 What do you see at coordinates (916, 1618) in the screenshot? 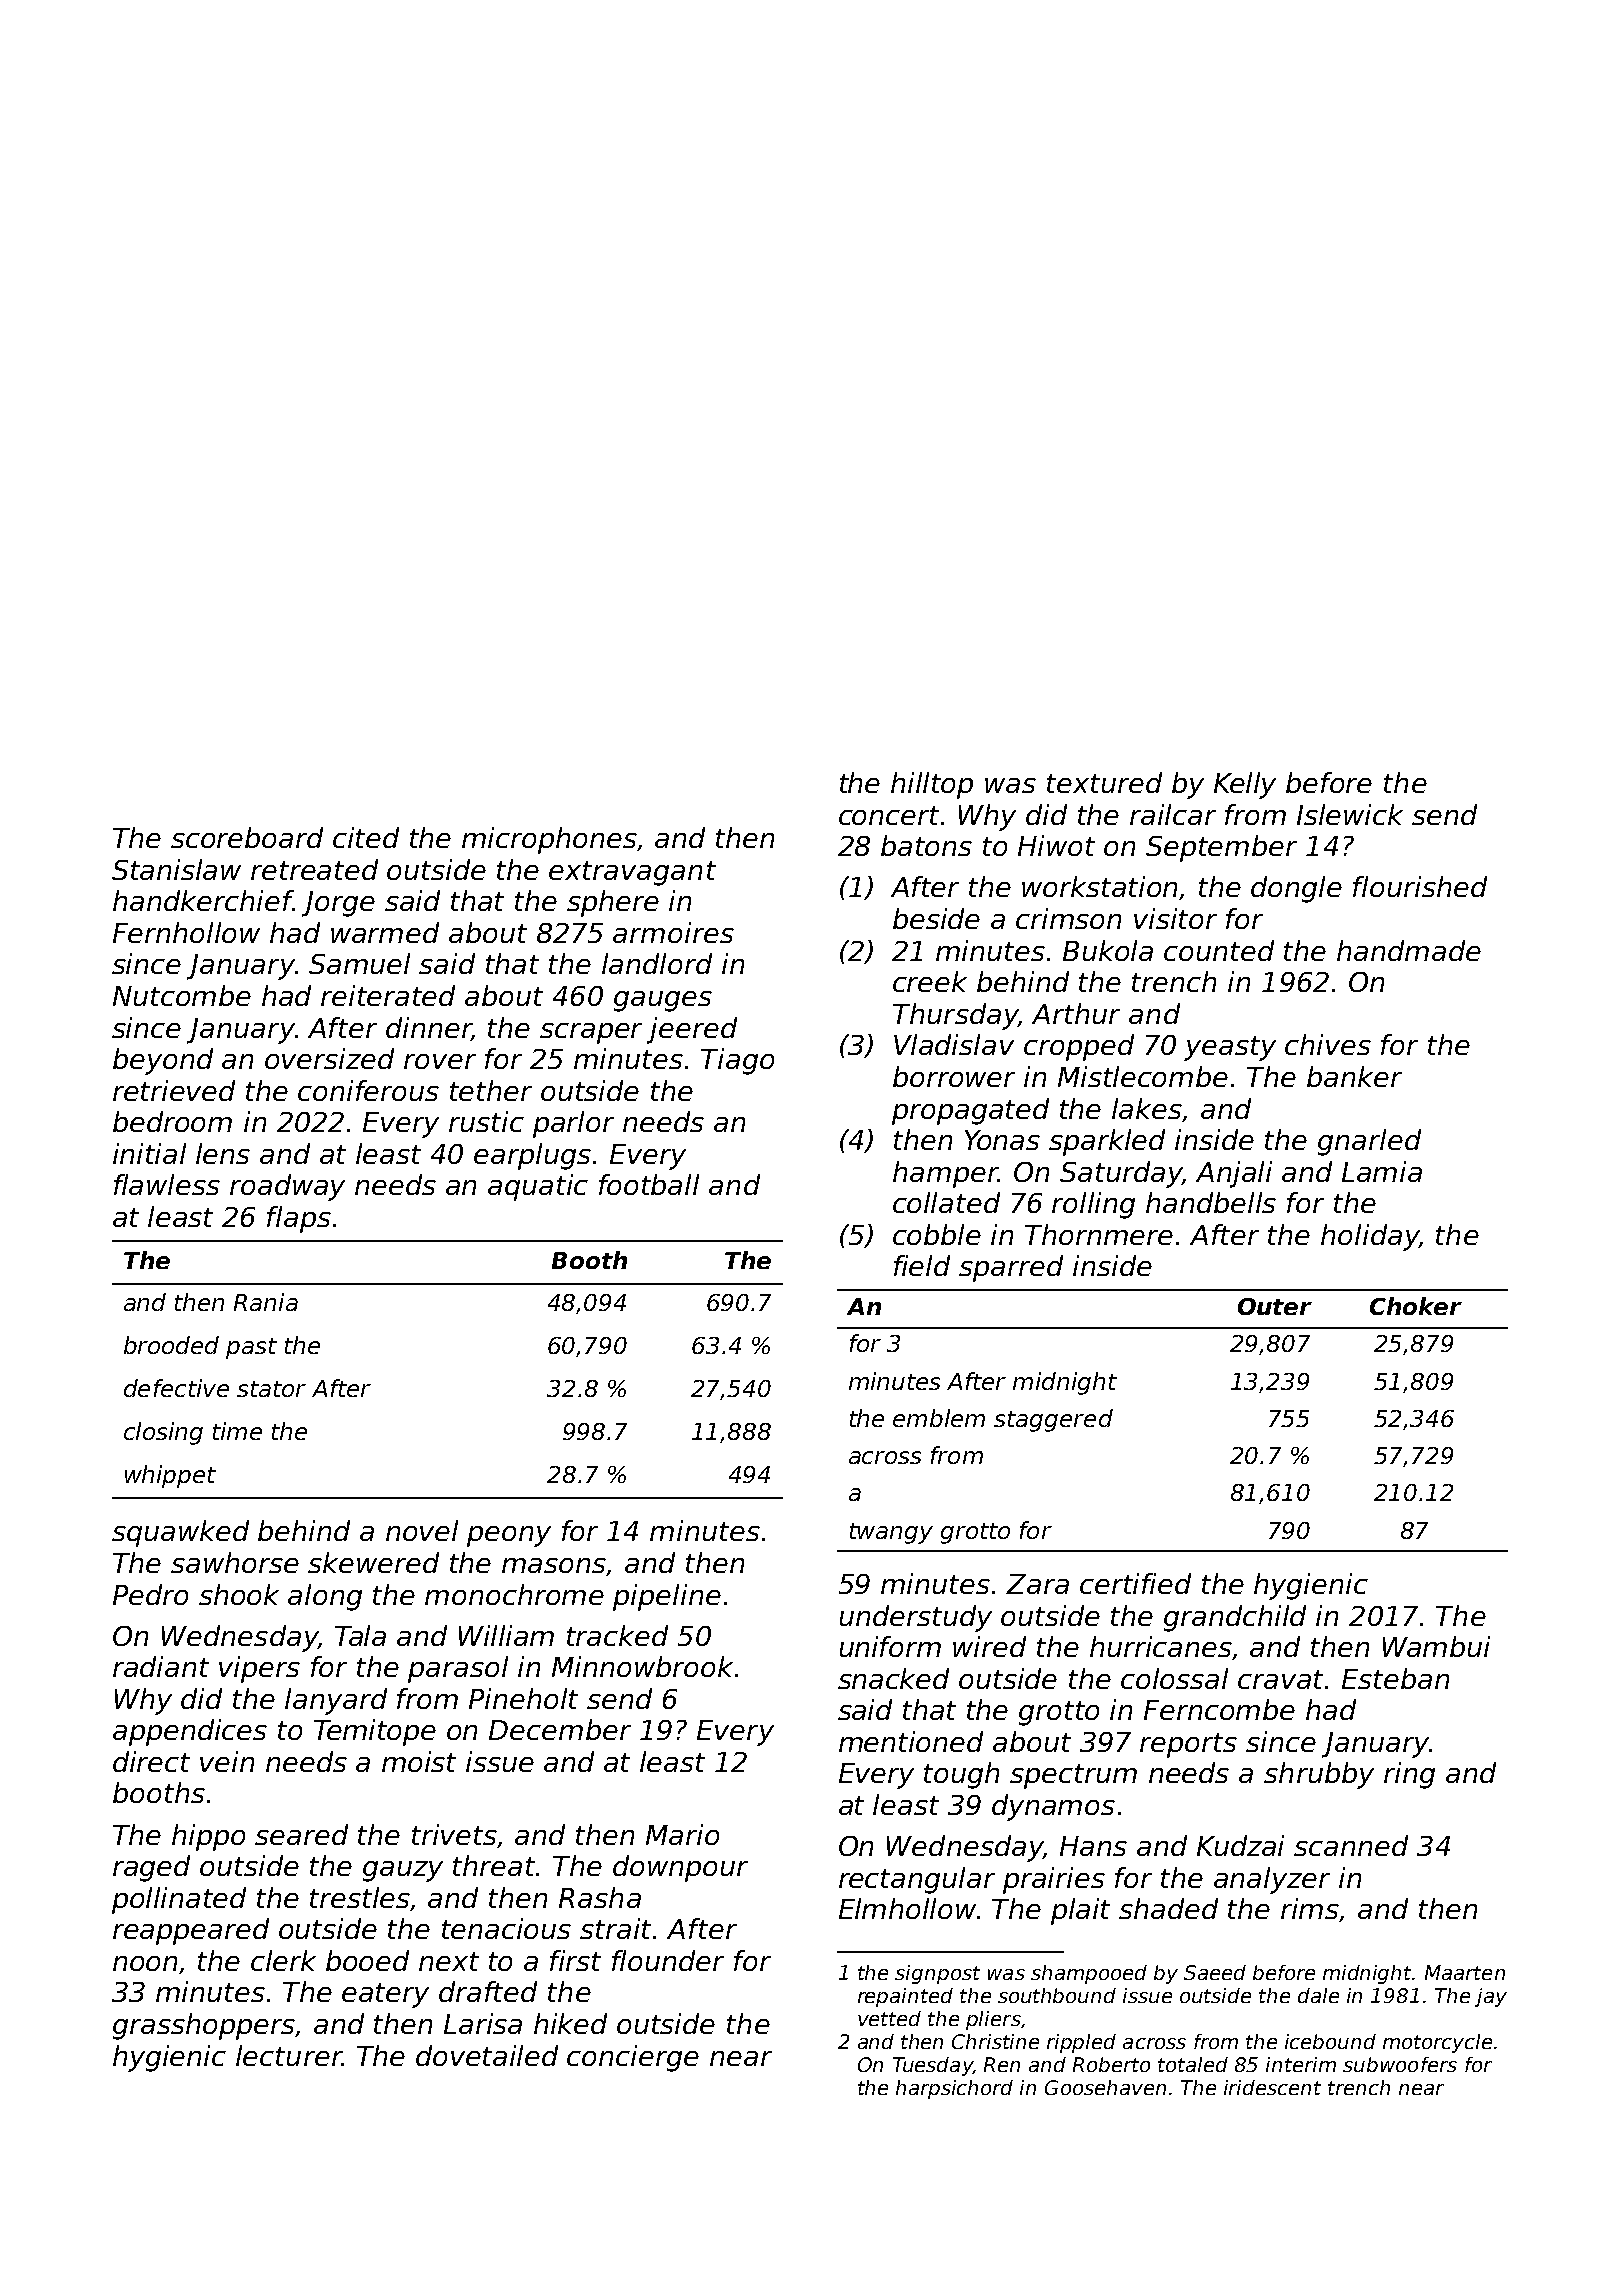
I see `understudy` at bounding box center [916, 1618].
